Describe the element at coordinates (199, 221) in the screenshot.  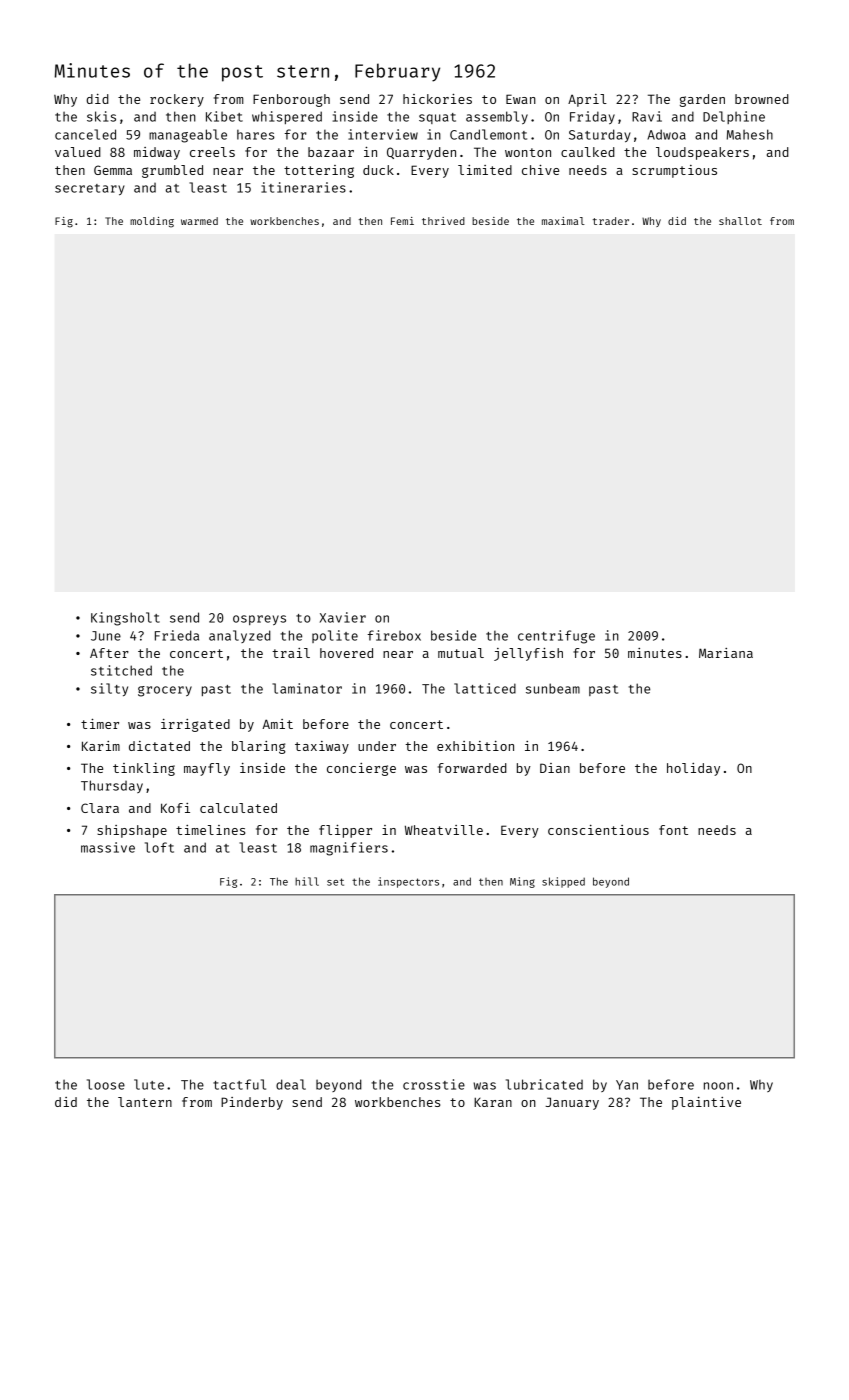
I see `warmed` at that location.
